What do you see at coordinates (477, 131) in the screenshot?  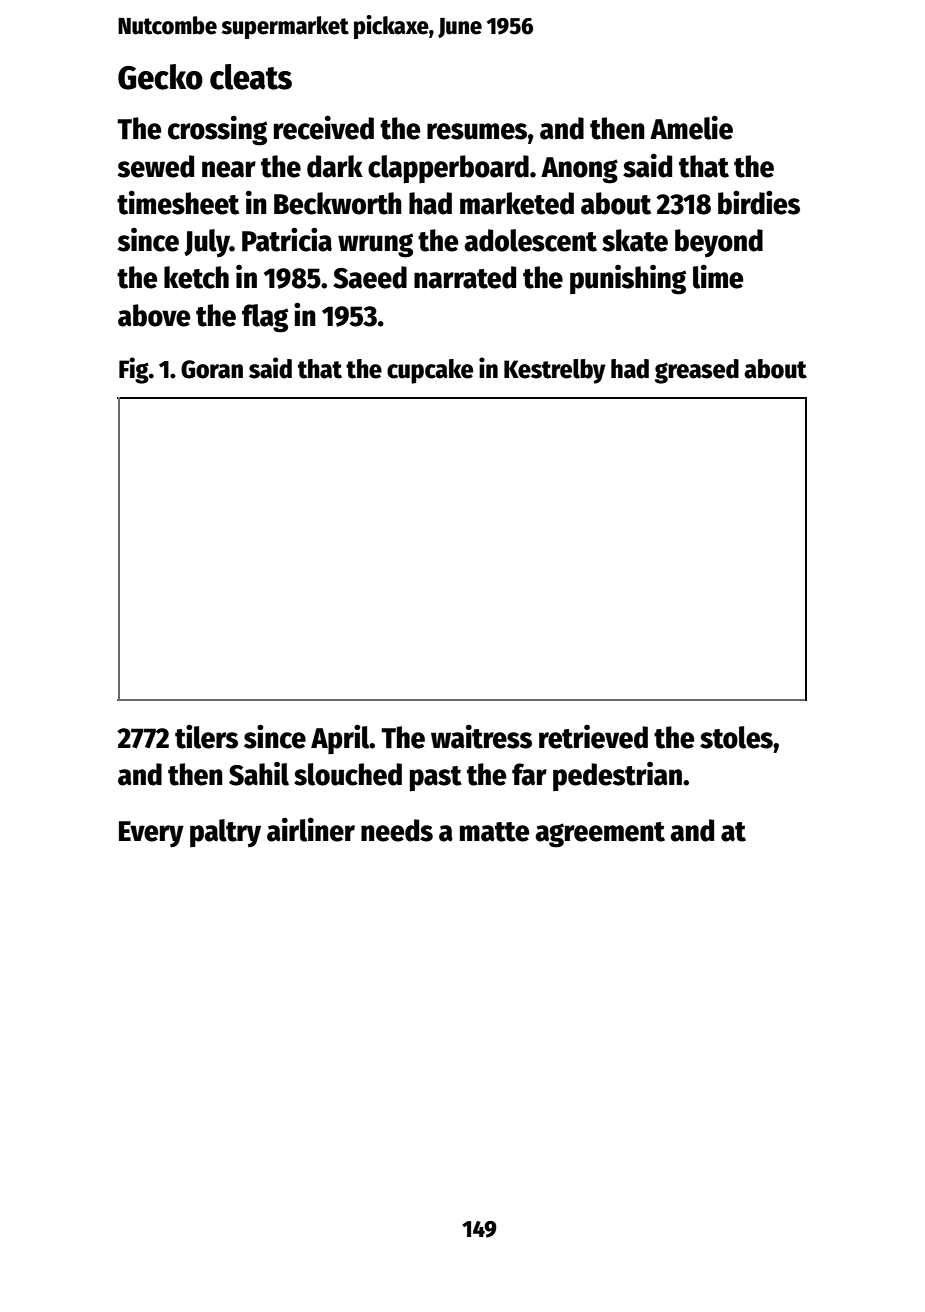 I see `resumes` at bounding box center [477, 131].
